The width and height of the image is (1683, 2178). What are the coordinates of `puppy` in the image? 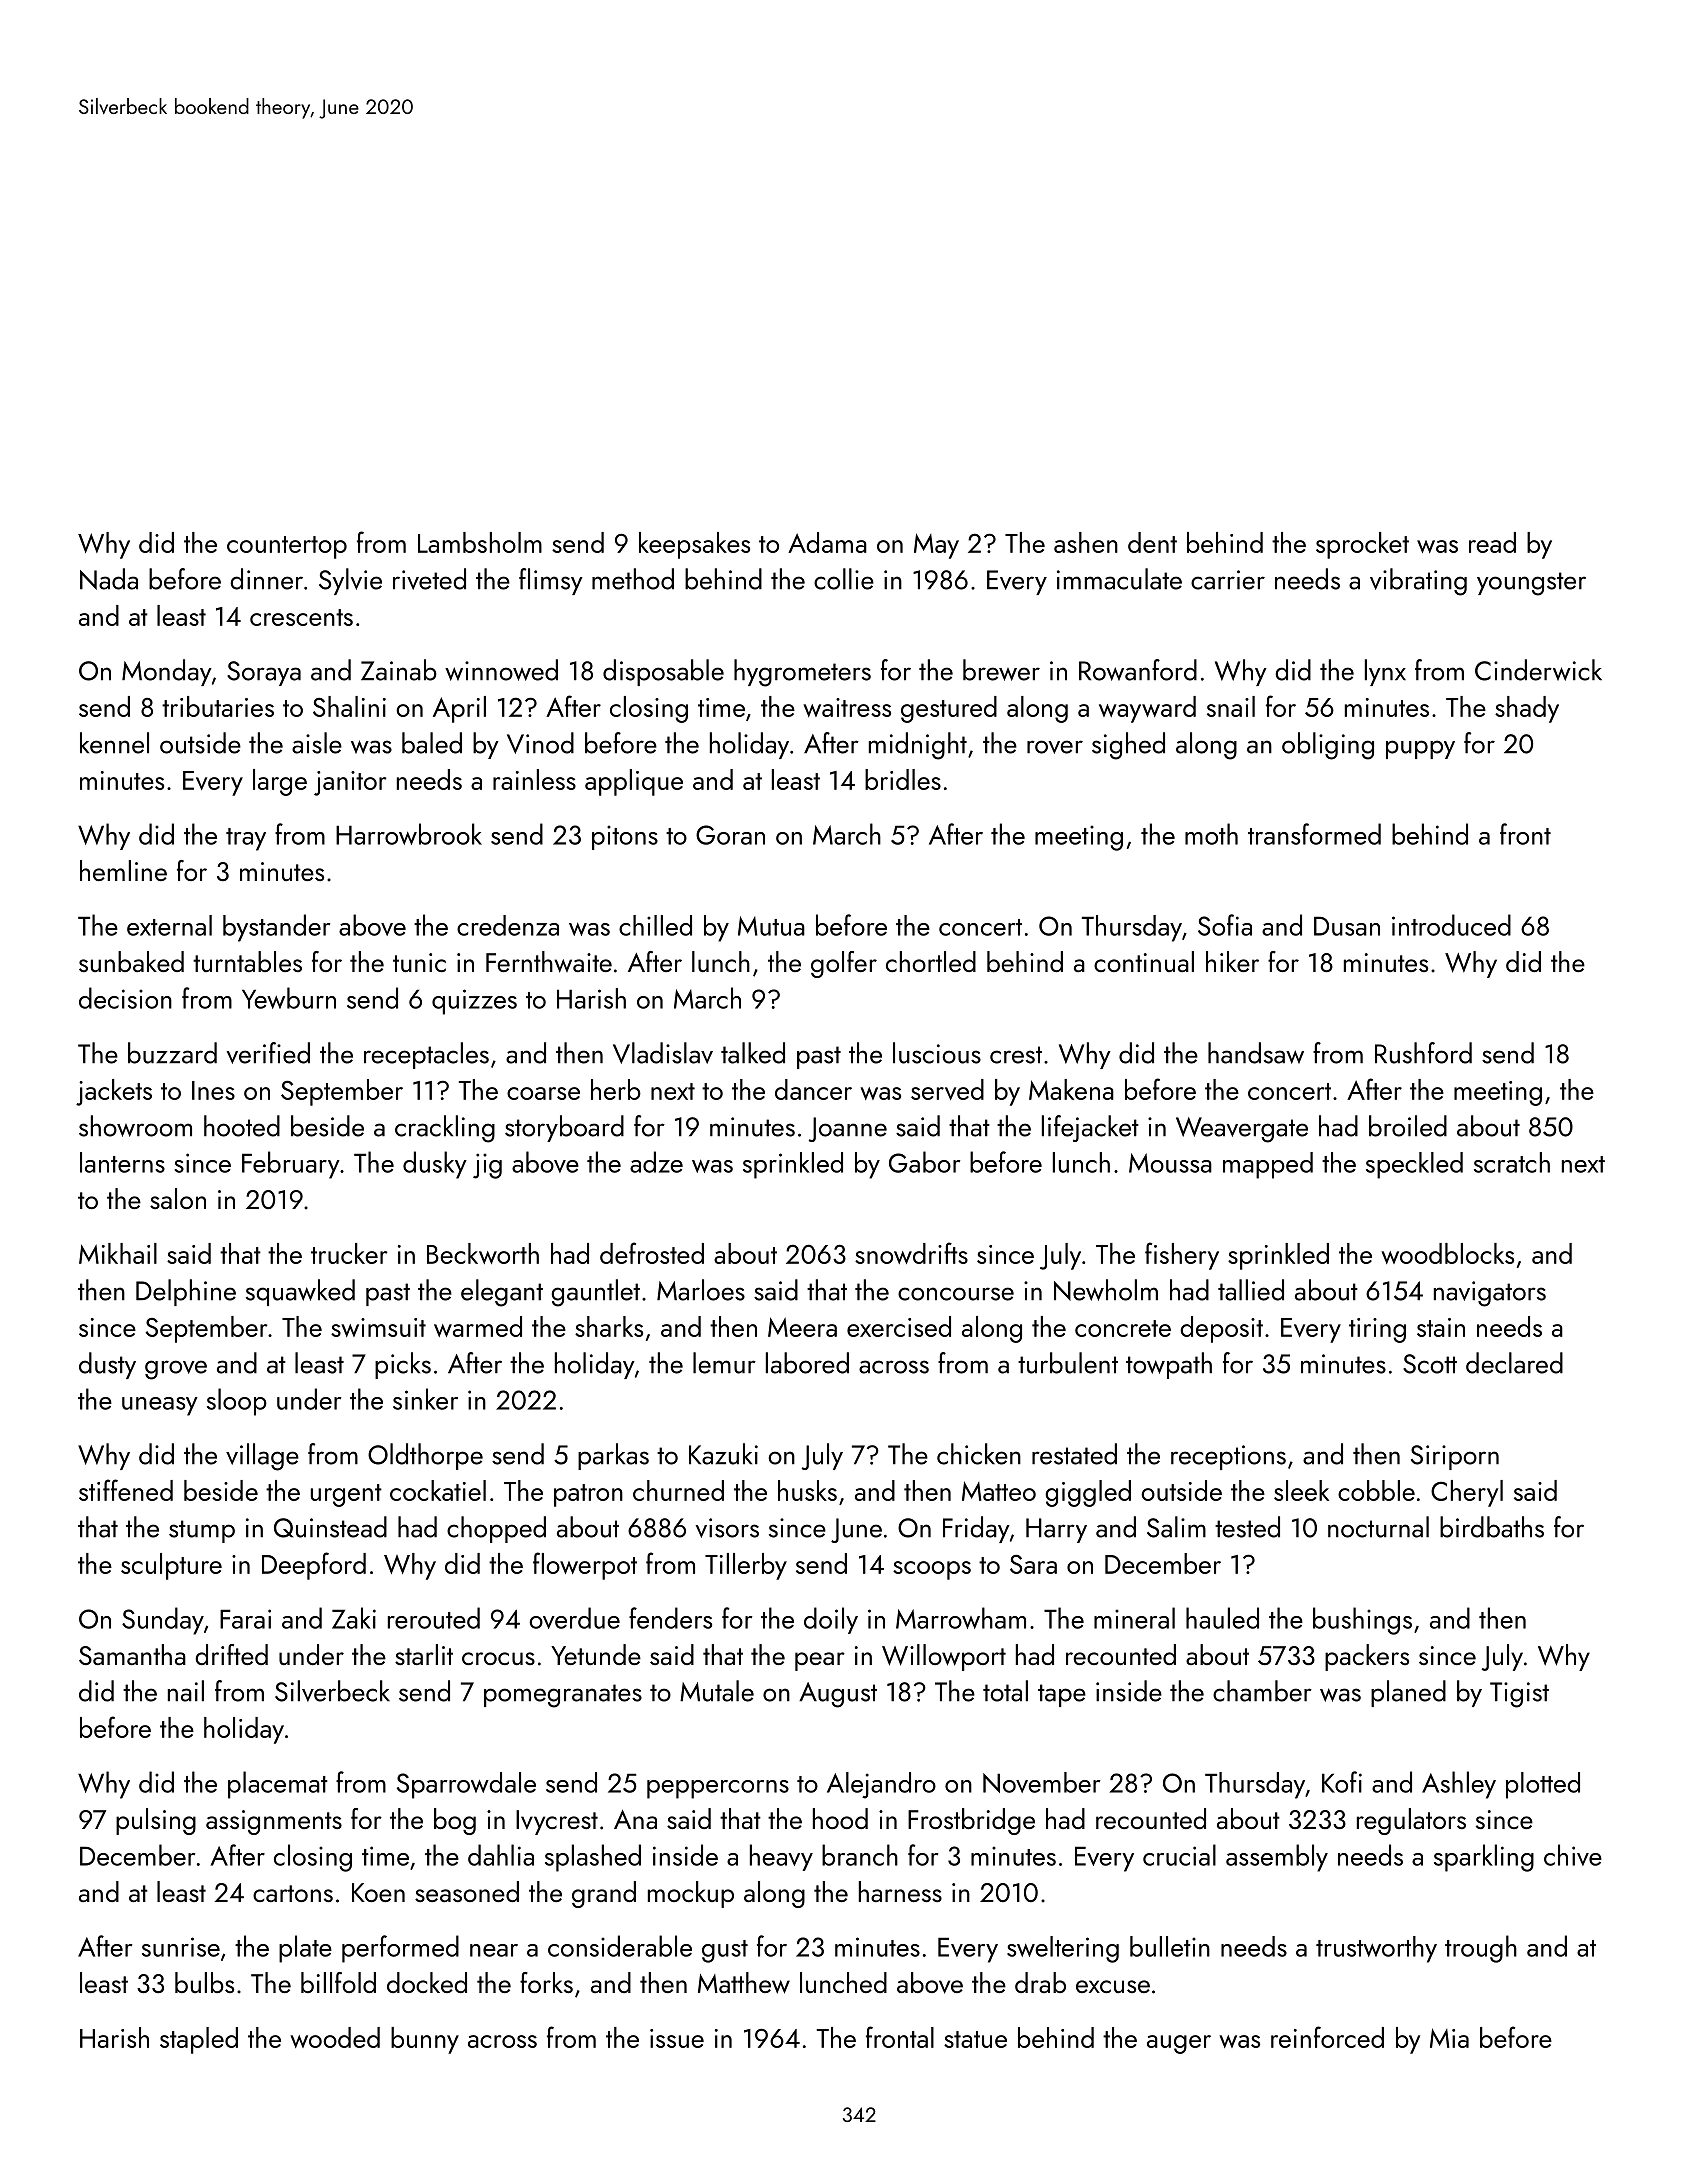 It's located at (1420, 749).
